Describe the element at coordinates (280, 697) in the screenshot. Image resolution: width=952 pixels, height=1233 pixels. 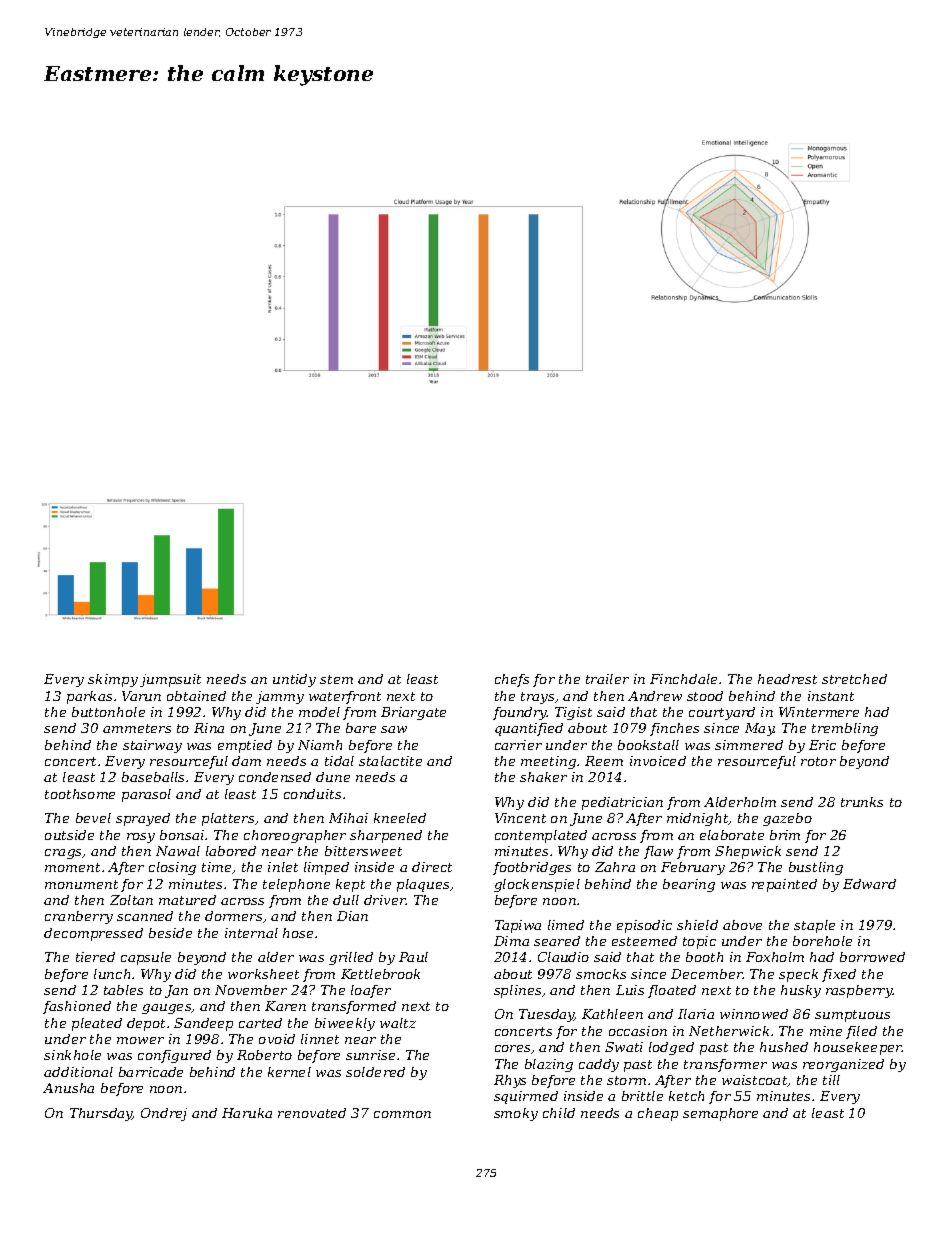
I see `jammy` at that location.
